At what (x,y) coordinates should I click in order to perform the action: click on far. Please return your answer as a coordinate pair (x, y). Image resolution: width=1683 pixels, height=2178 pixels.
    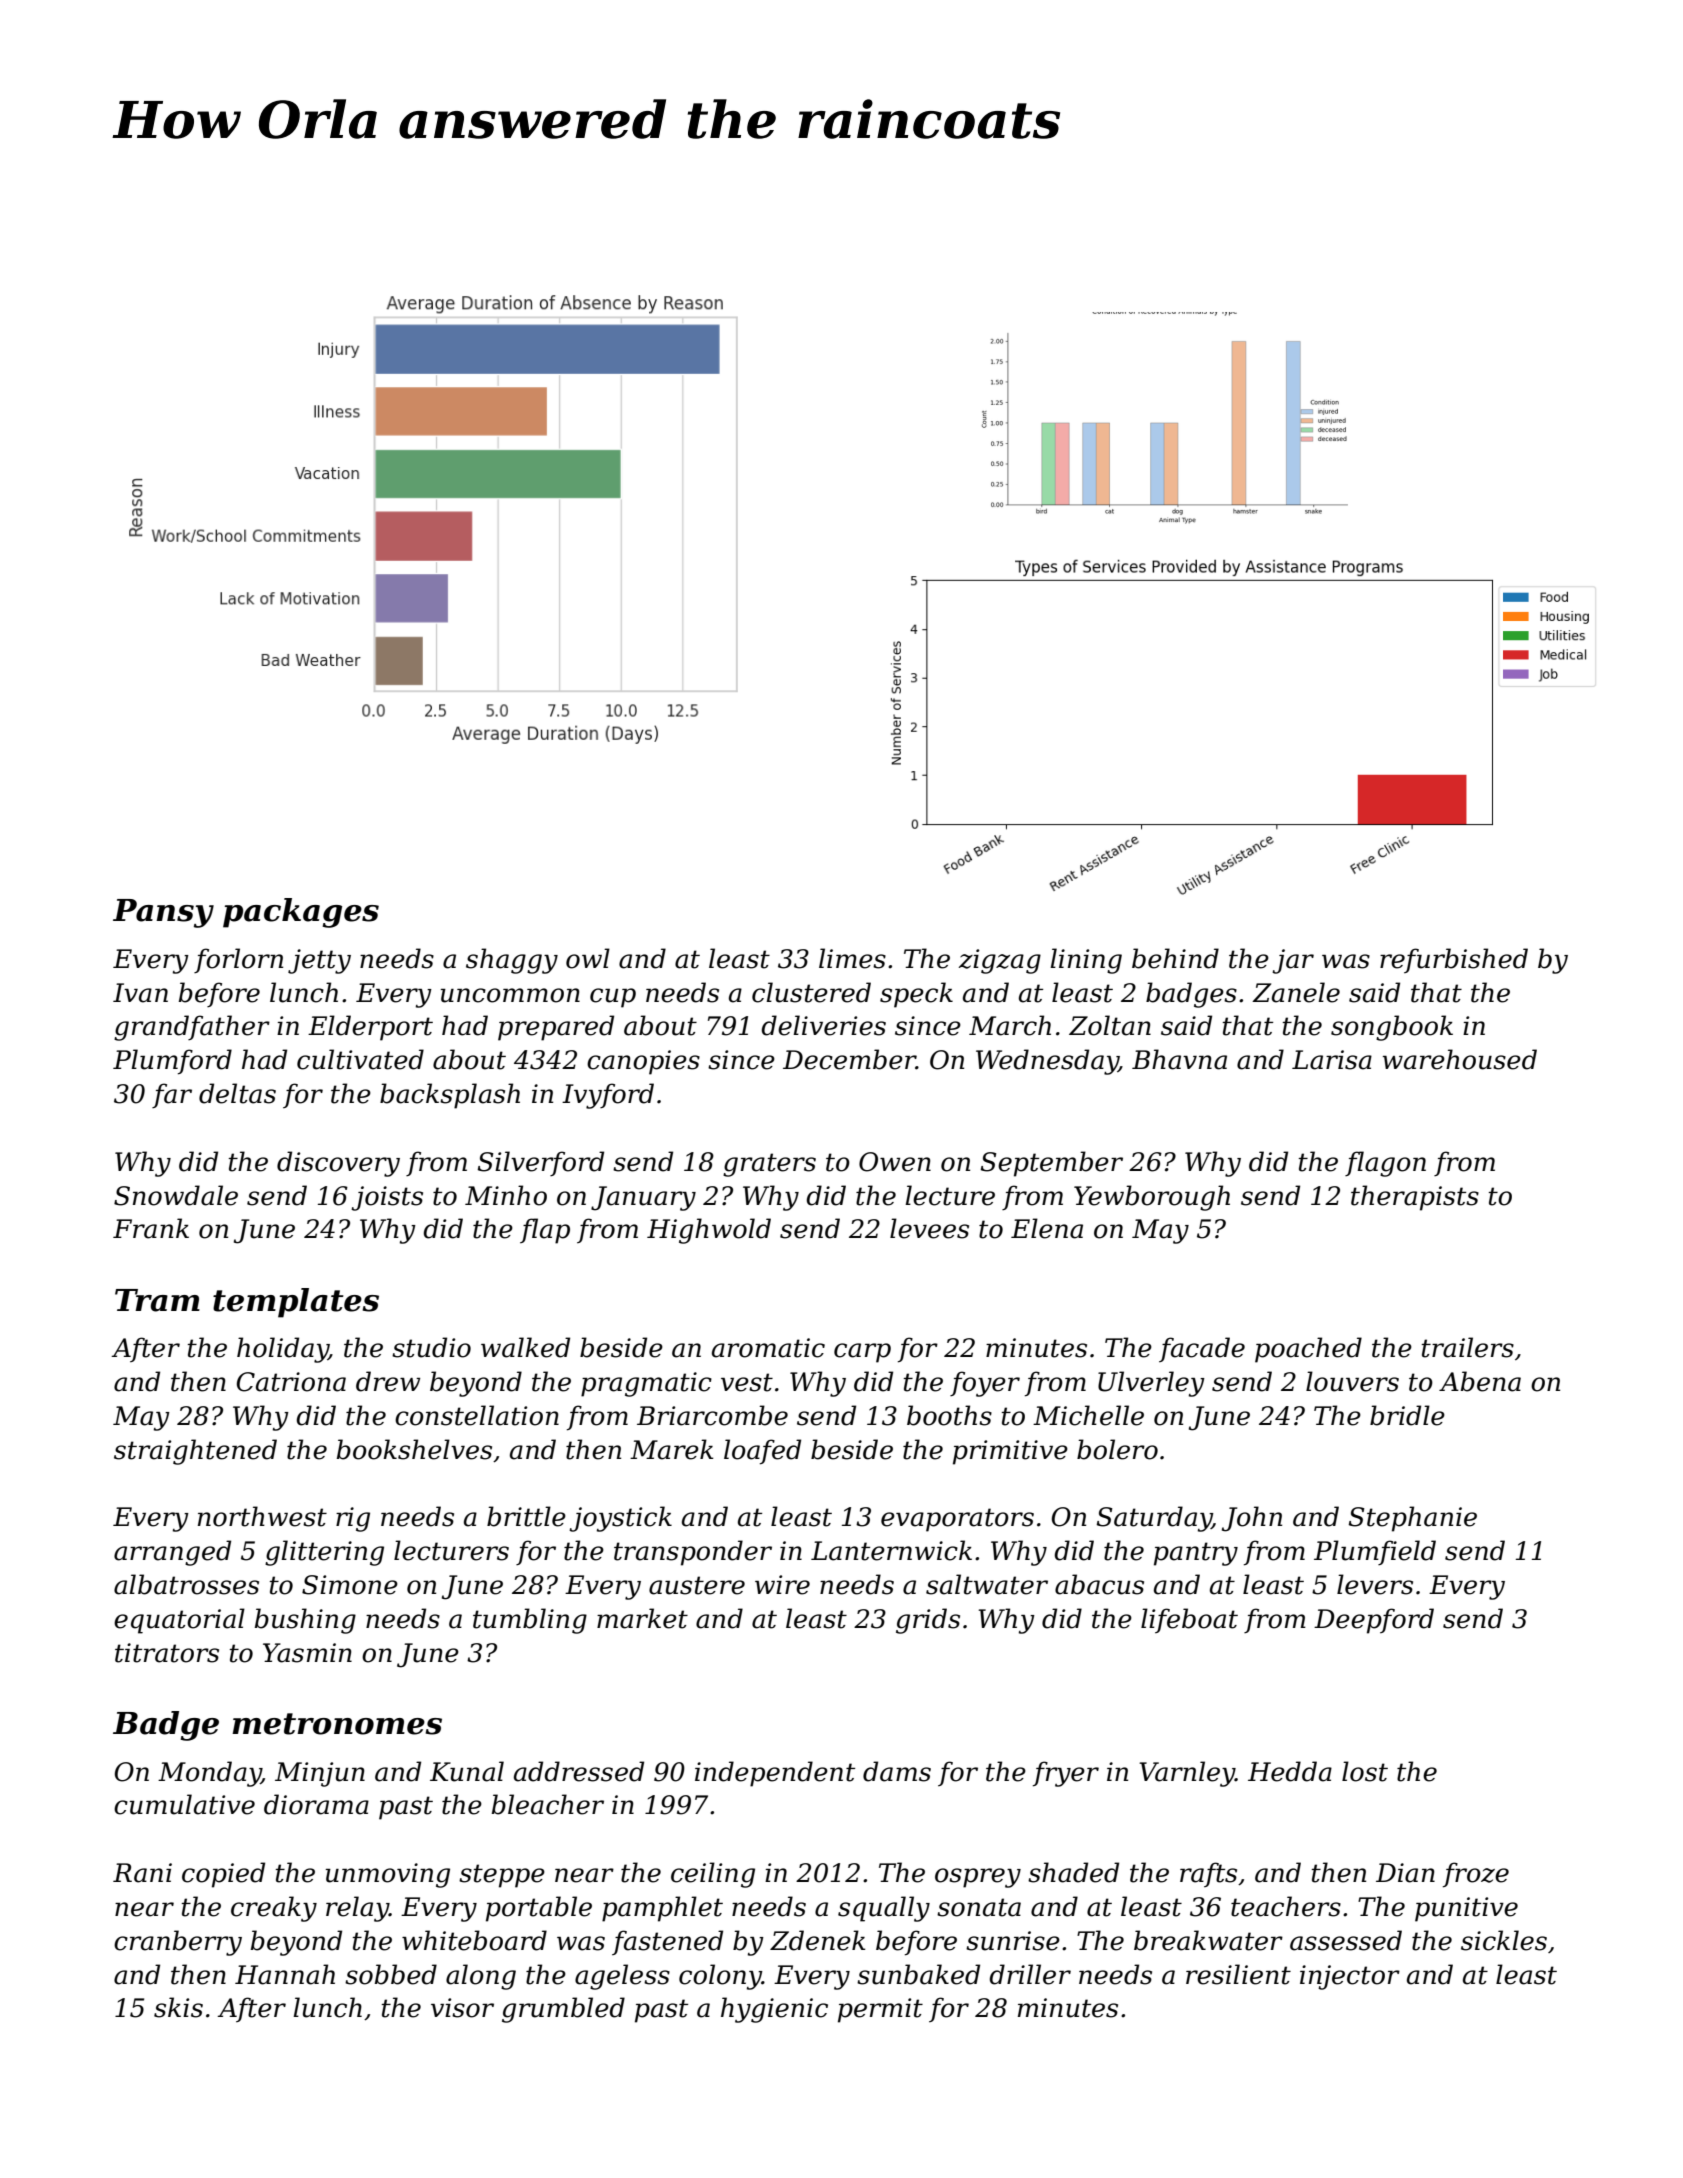
    Looking at the image, I should click on (172, 1095).
